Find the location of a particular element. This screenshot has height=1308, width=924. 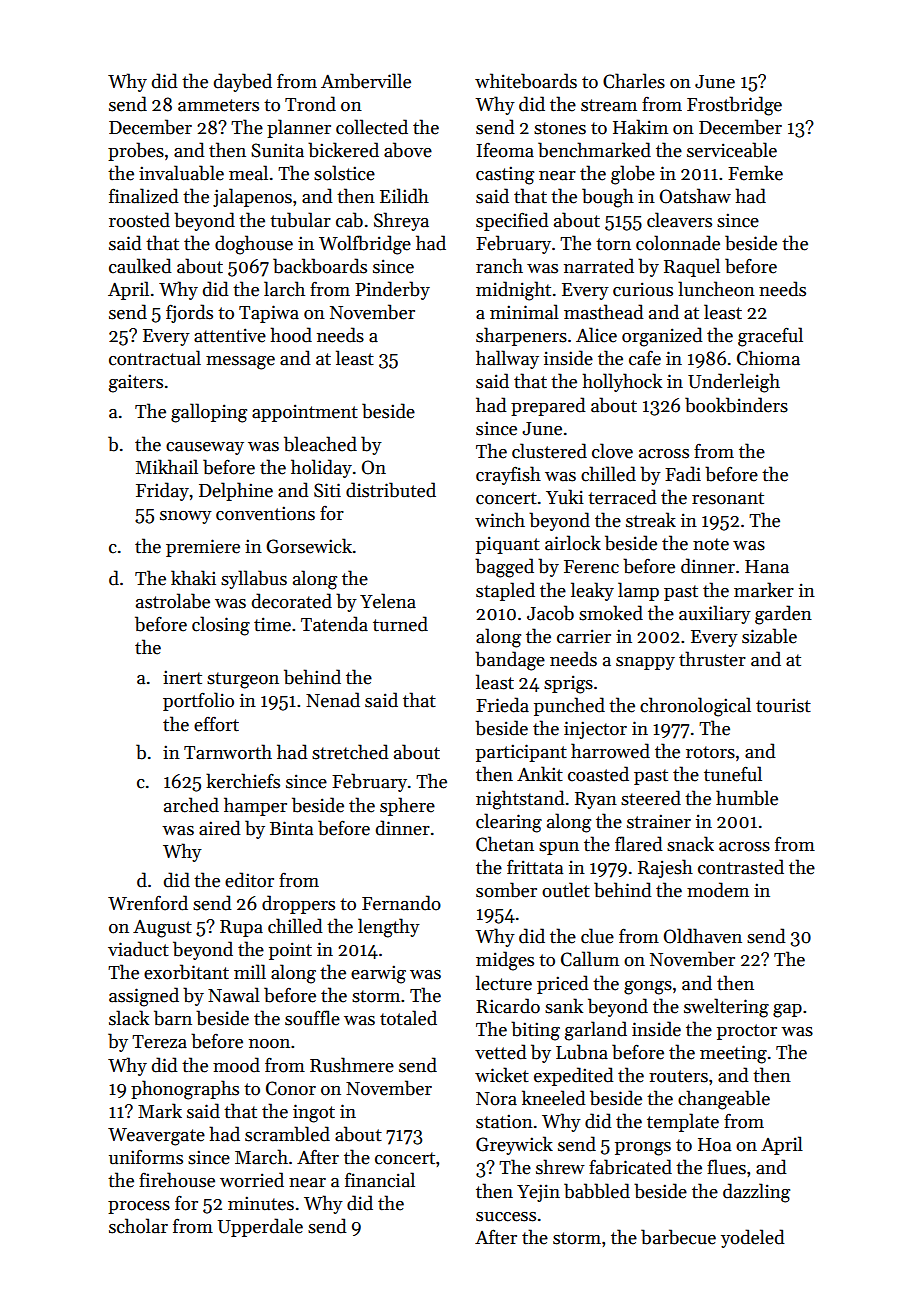

success is located at coordinates (506, 1217).
